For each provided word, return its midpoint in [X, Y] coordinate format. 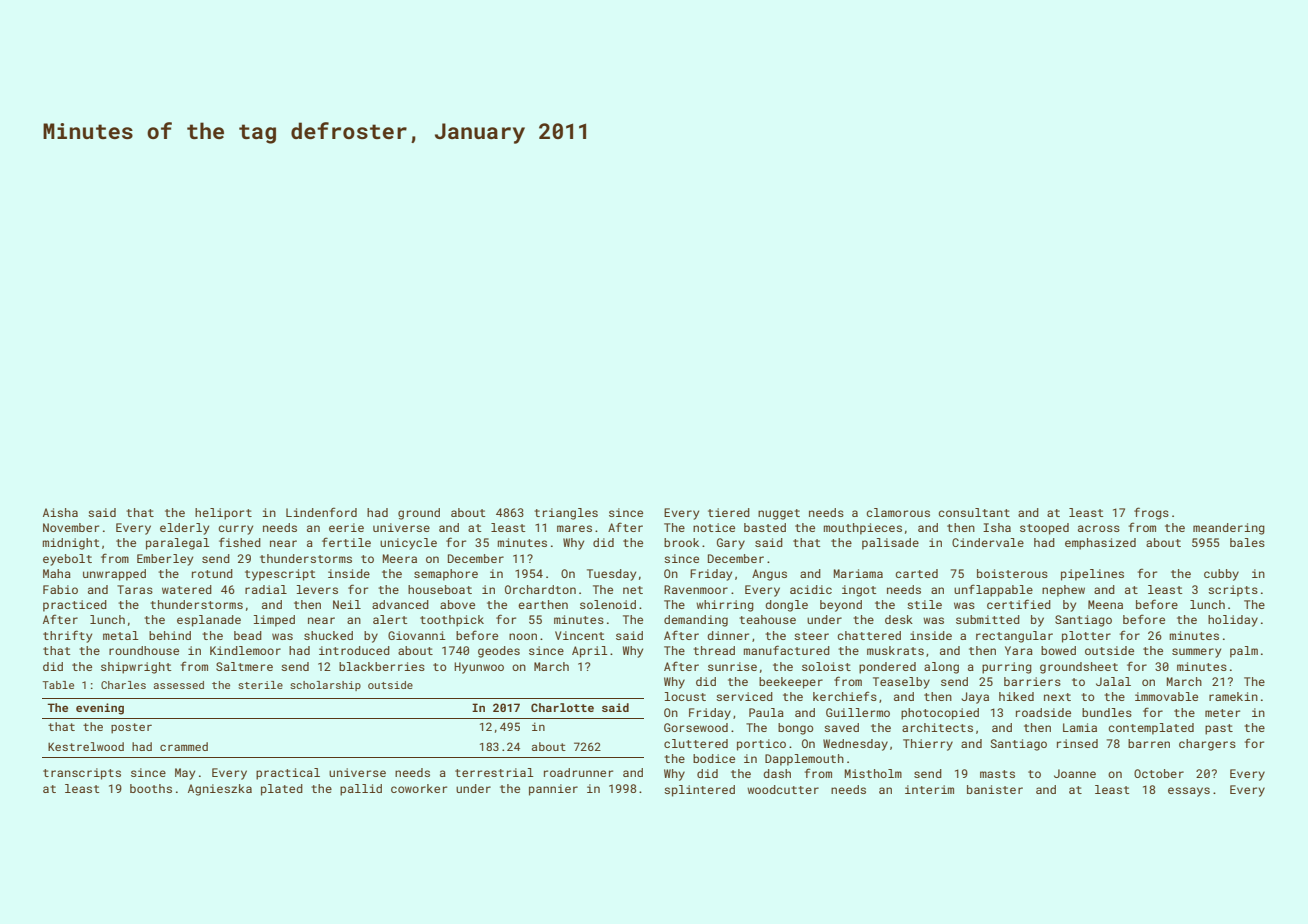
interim [929, 789]
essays [1189, 792]
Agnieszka [220, 790]
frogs [1151, 513]
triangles [566, 514]
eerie [346, 527]
